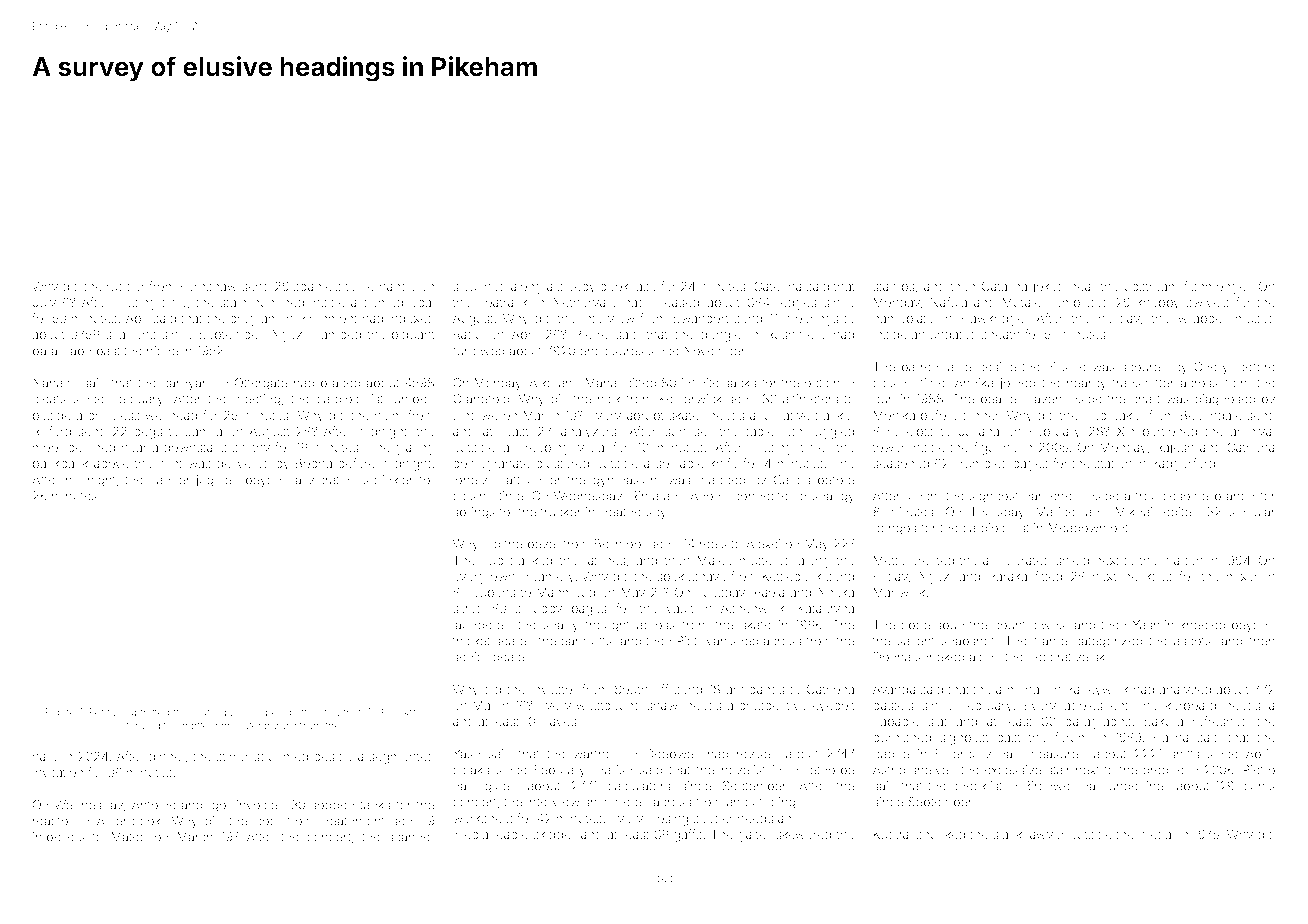 The width and height of the image is (1308, 924). Describe the element at coordinates (1257, 787) in the image. I see `plums` at that location.
